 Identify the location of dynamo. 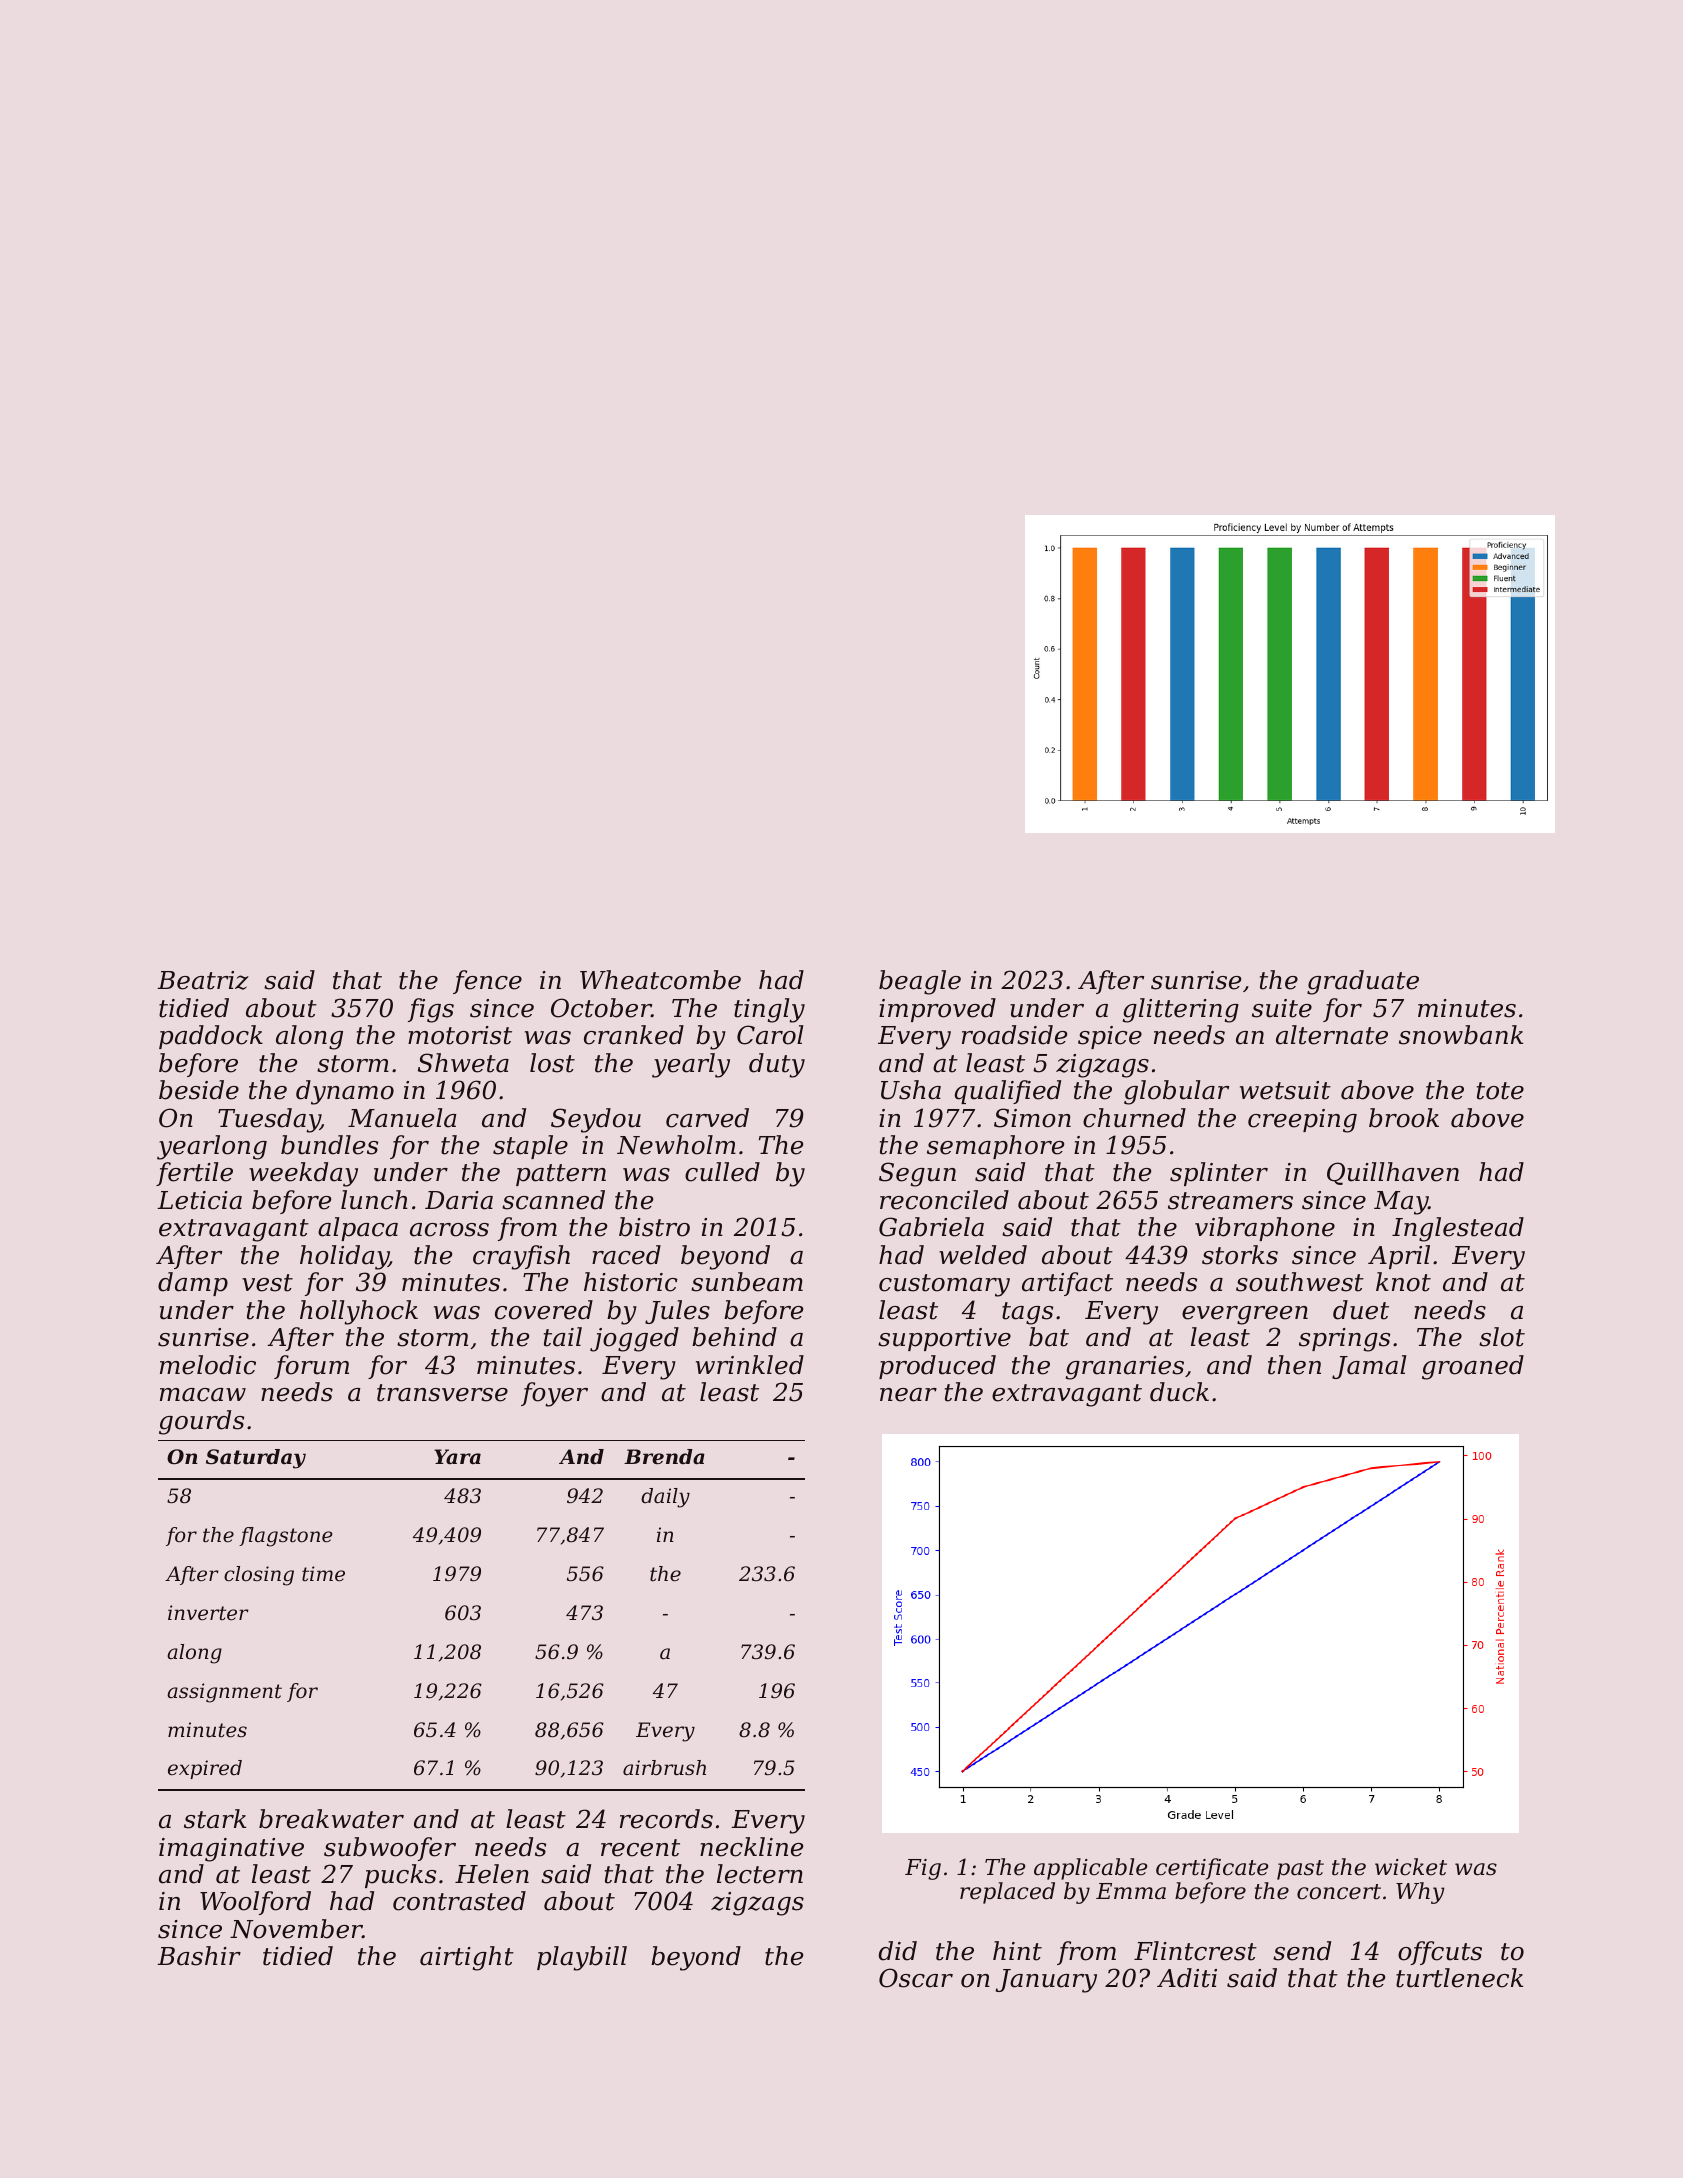
(345, 1092).
